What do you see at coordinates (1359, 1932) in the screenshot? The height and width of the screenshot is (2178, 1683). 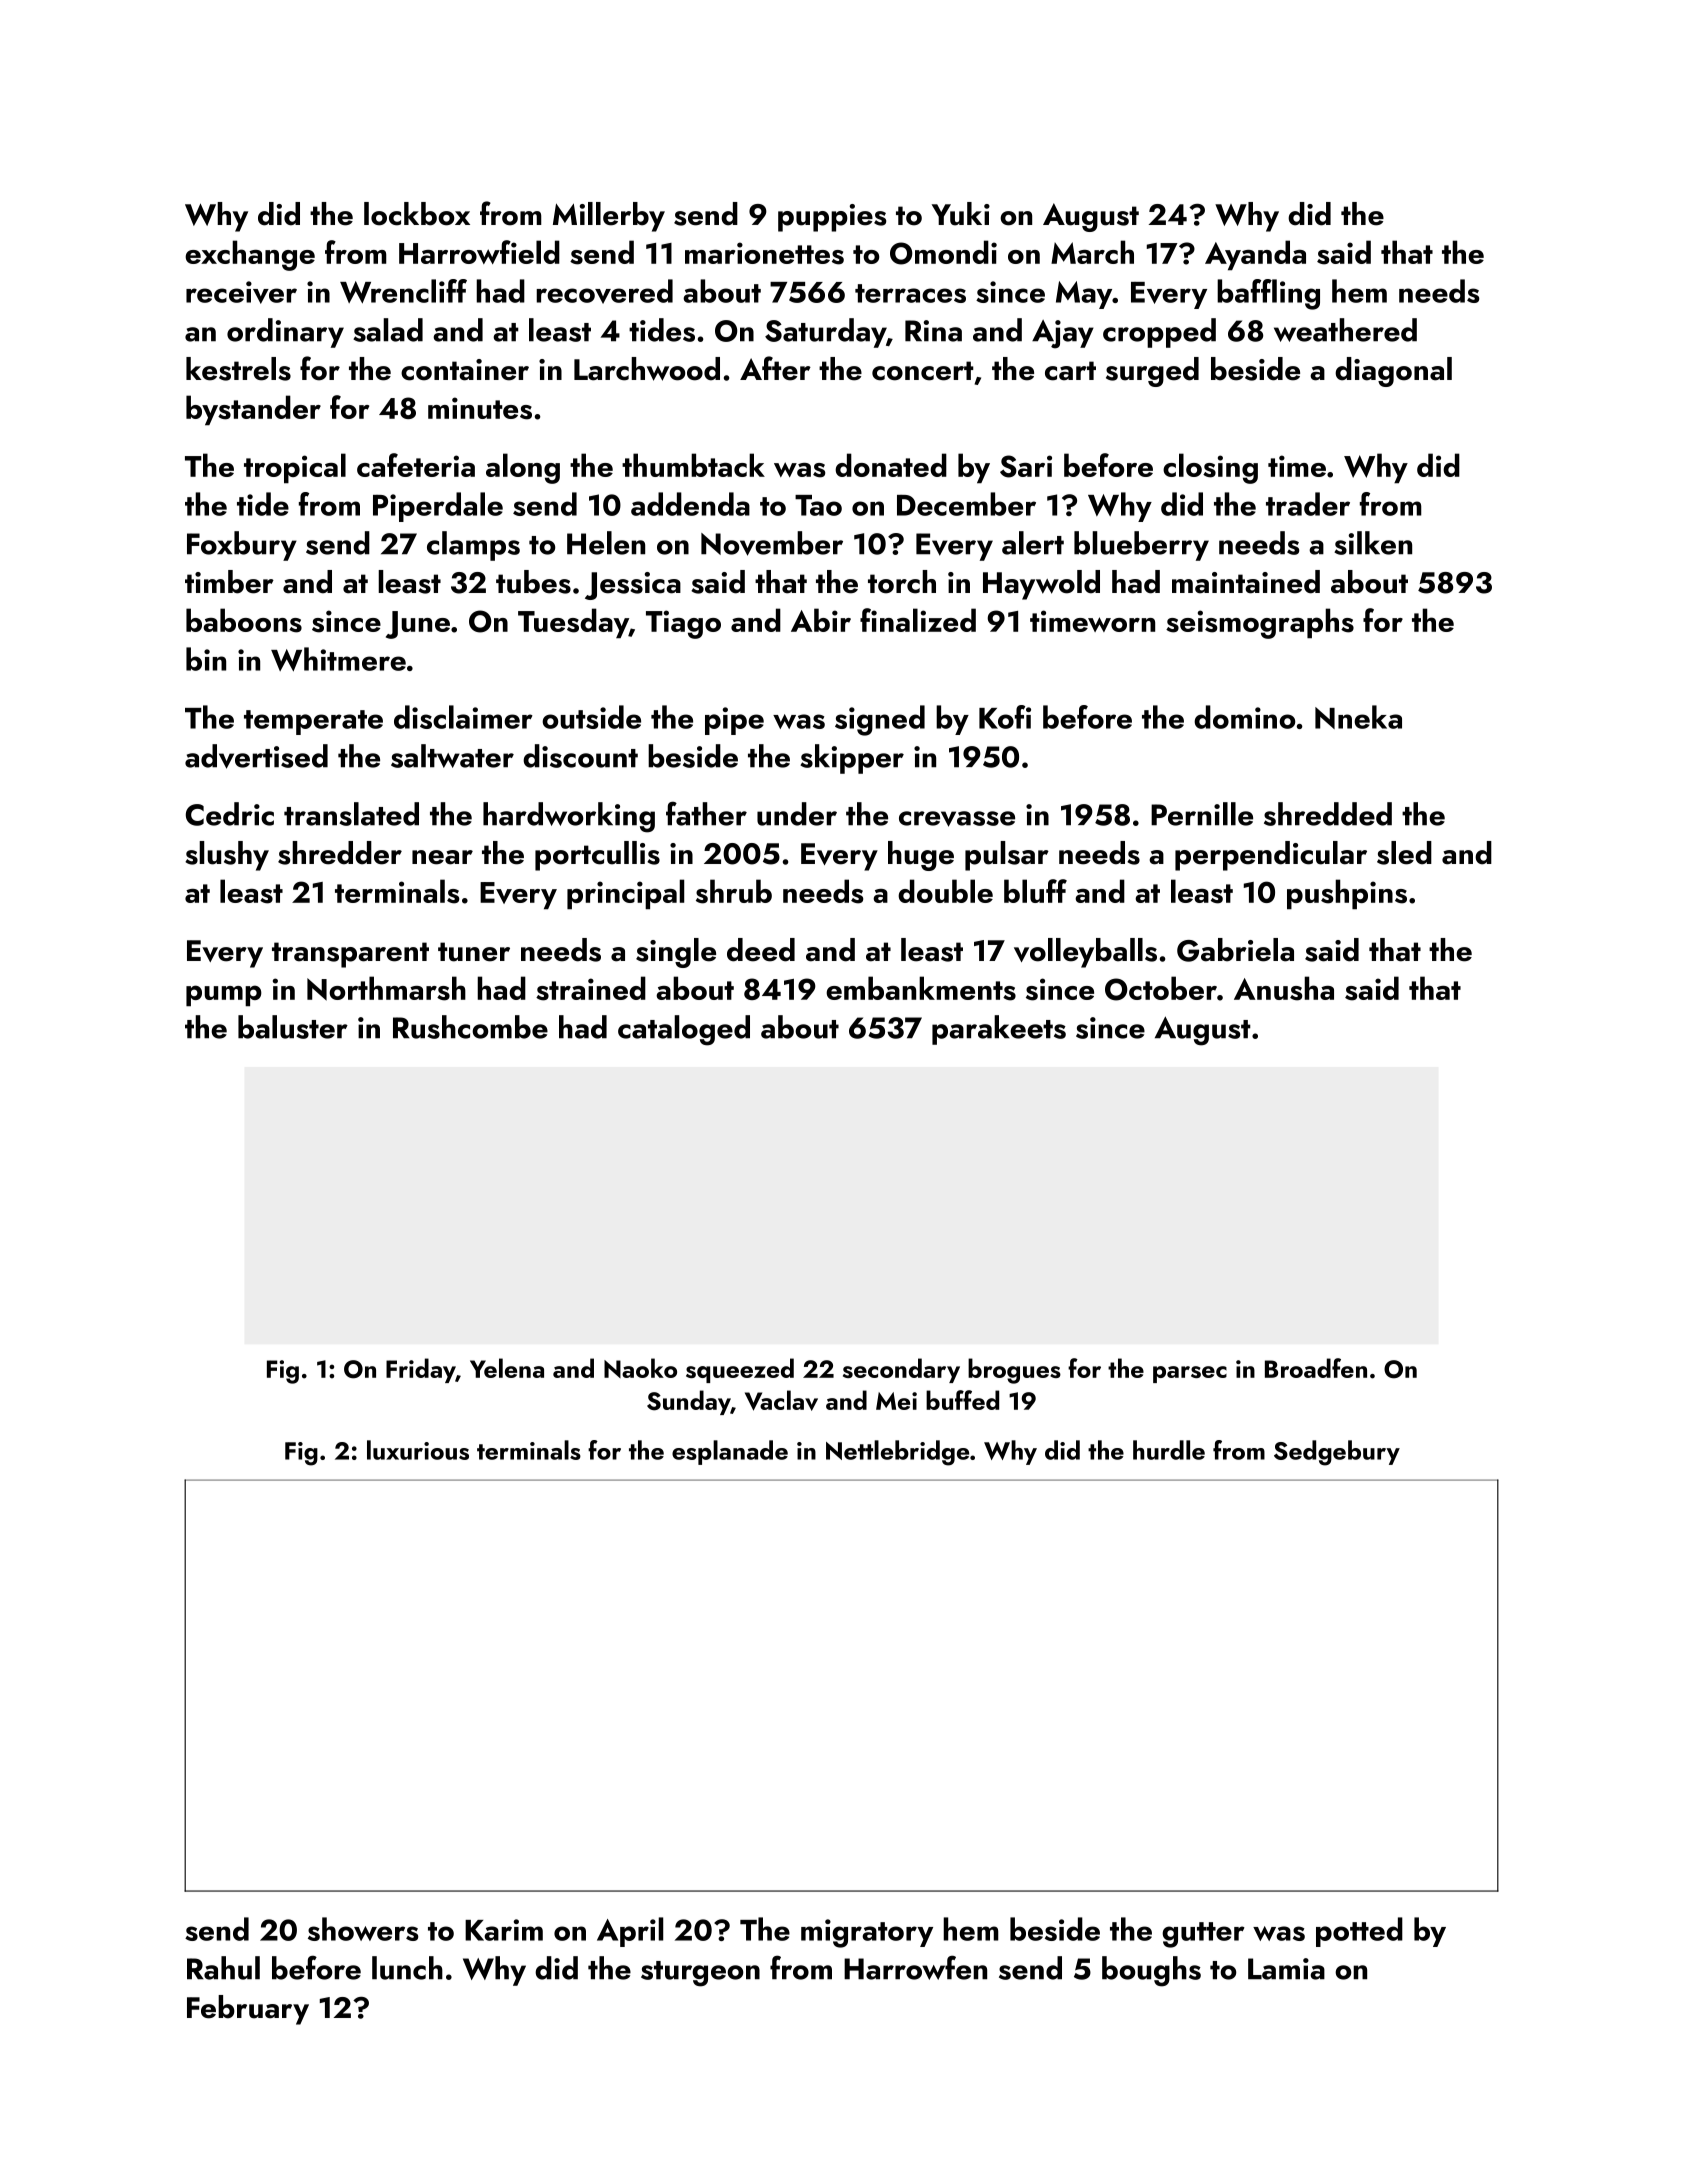 I see `potted` at bounding box center [1359, 1932].
